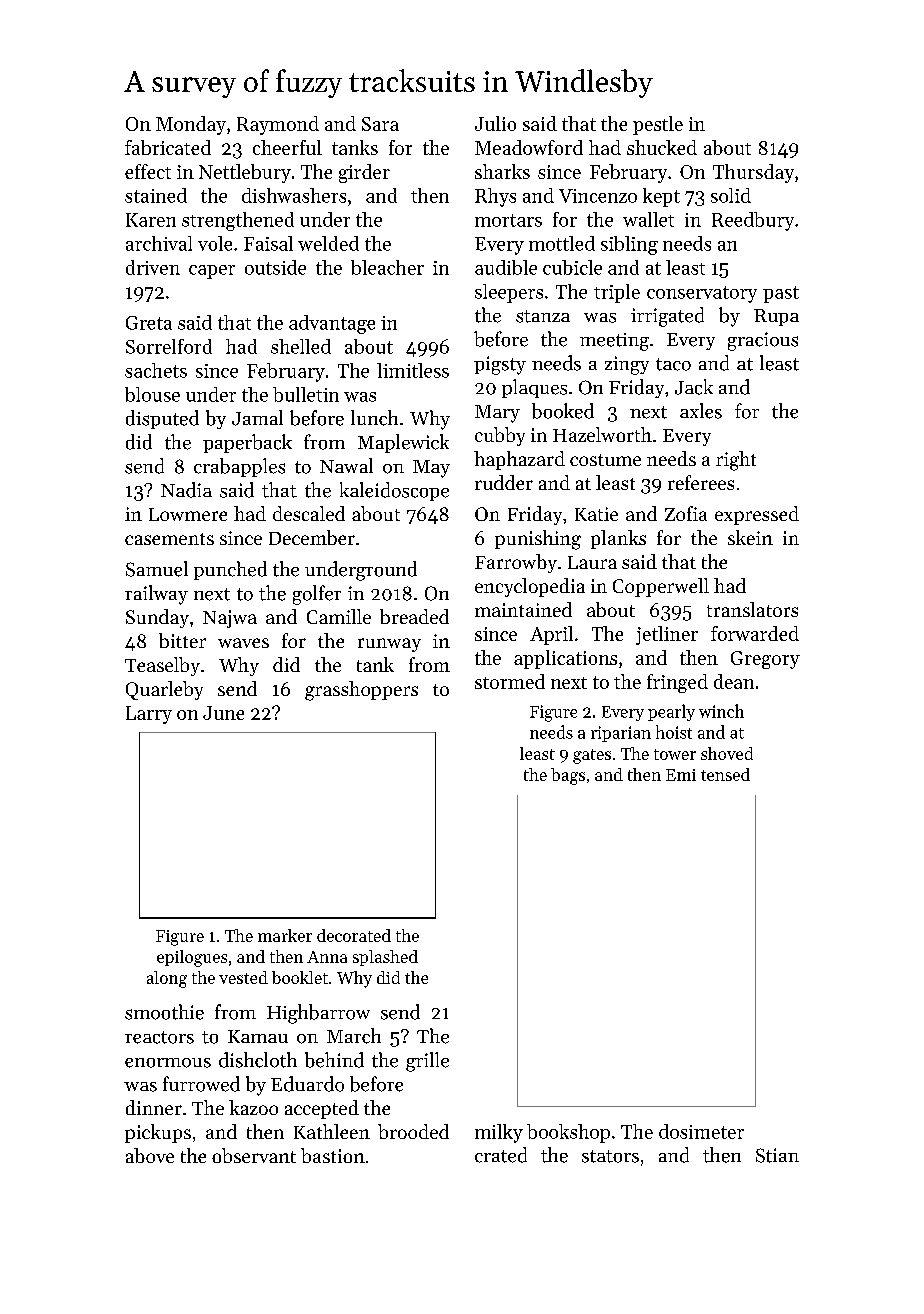 This screenshot has width=924, height=1314. I want to click on limitless, so click(413, 370).
